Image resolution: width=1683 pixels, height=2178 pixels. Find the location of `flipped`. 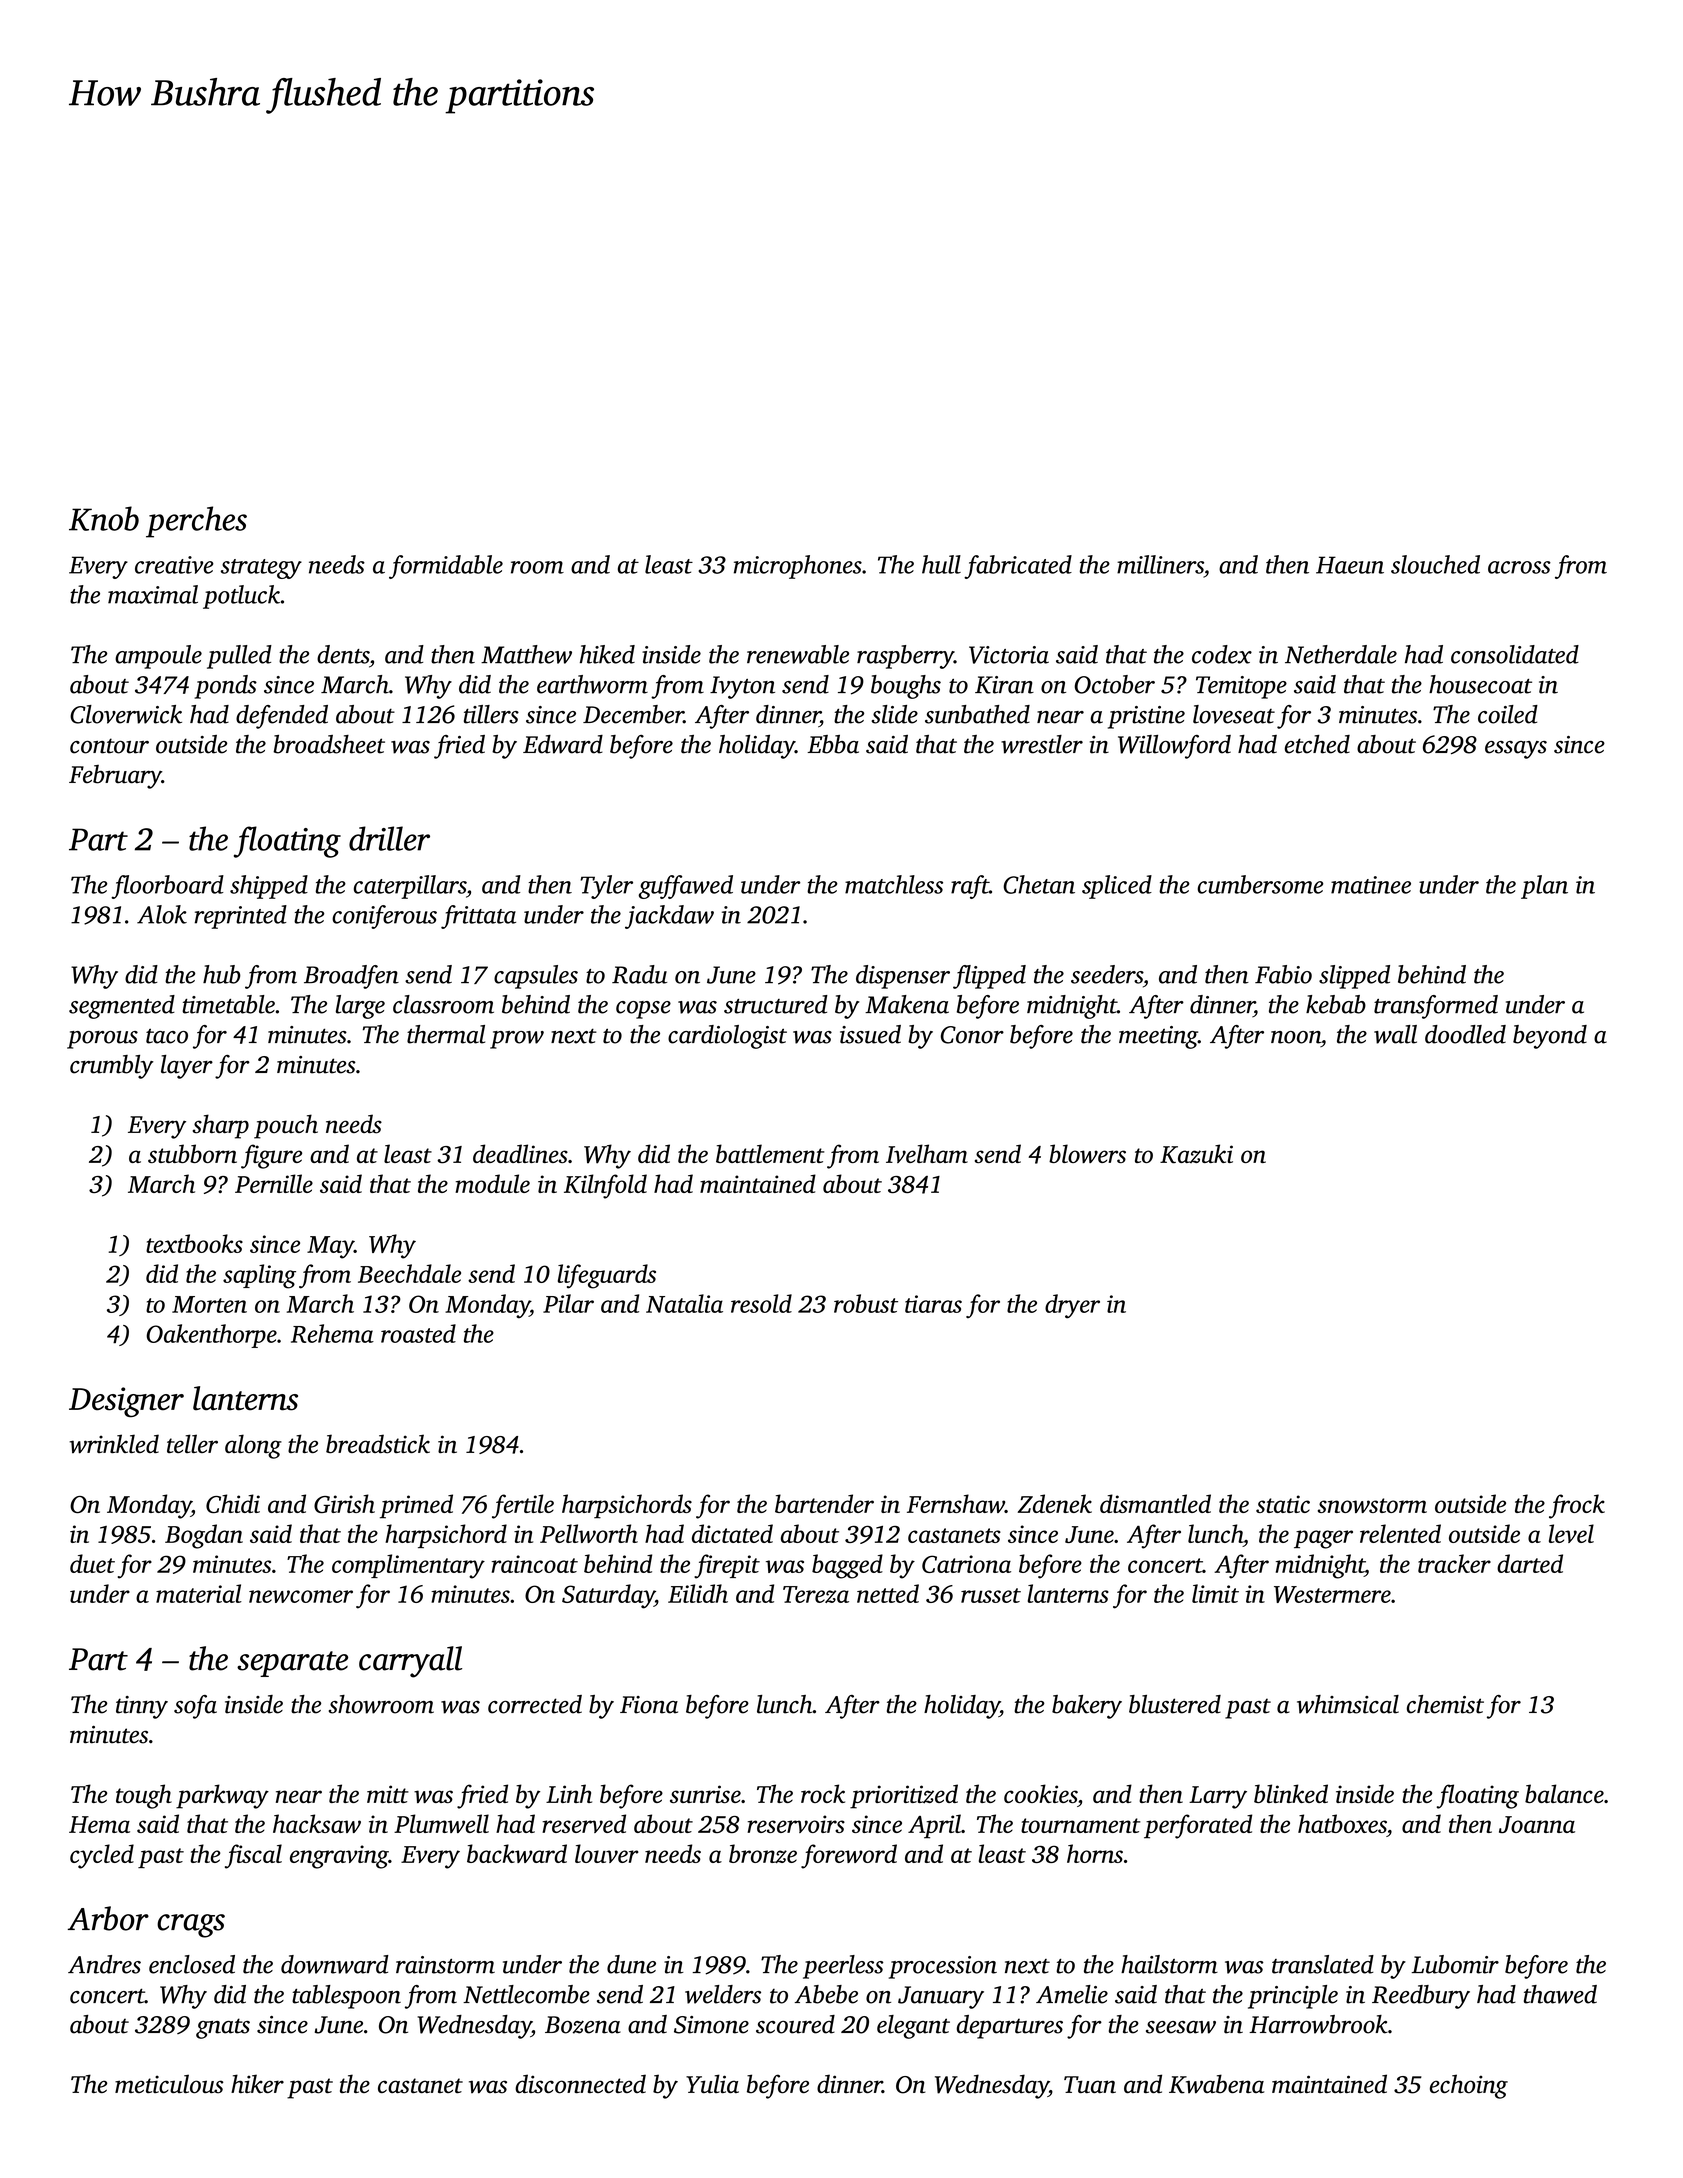

flipped is located at coordinates (989, 977).
